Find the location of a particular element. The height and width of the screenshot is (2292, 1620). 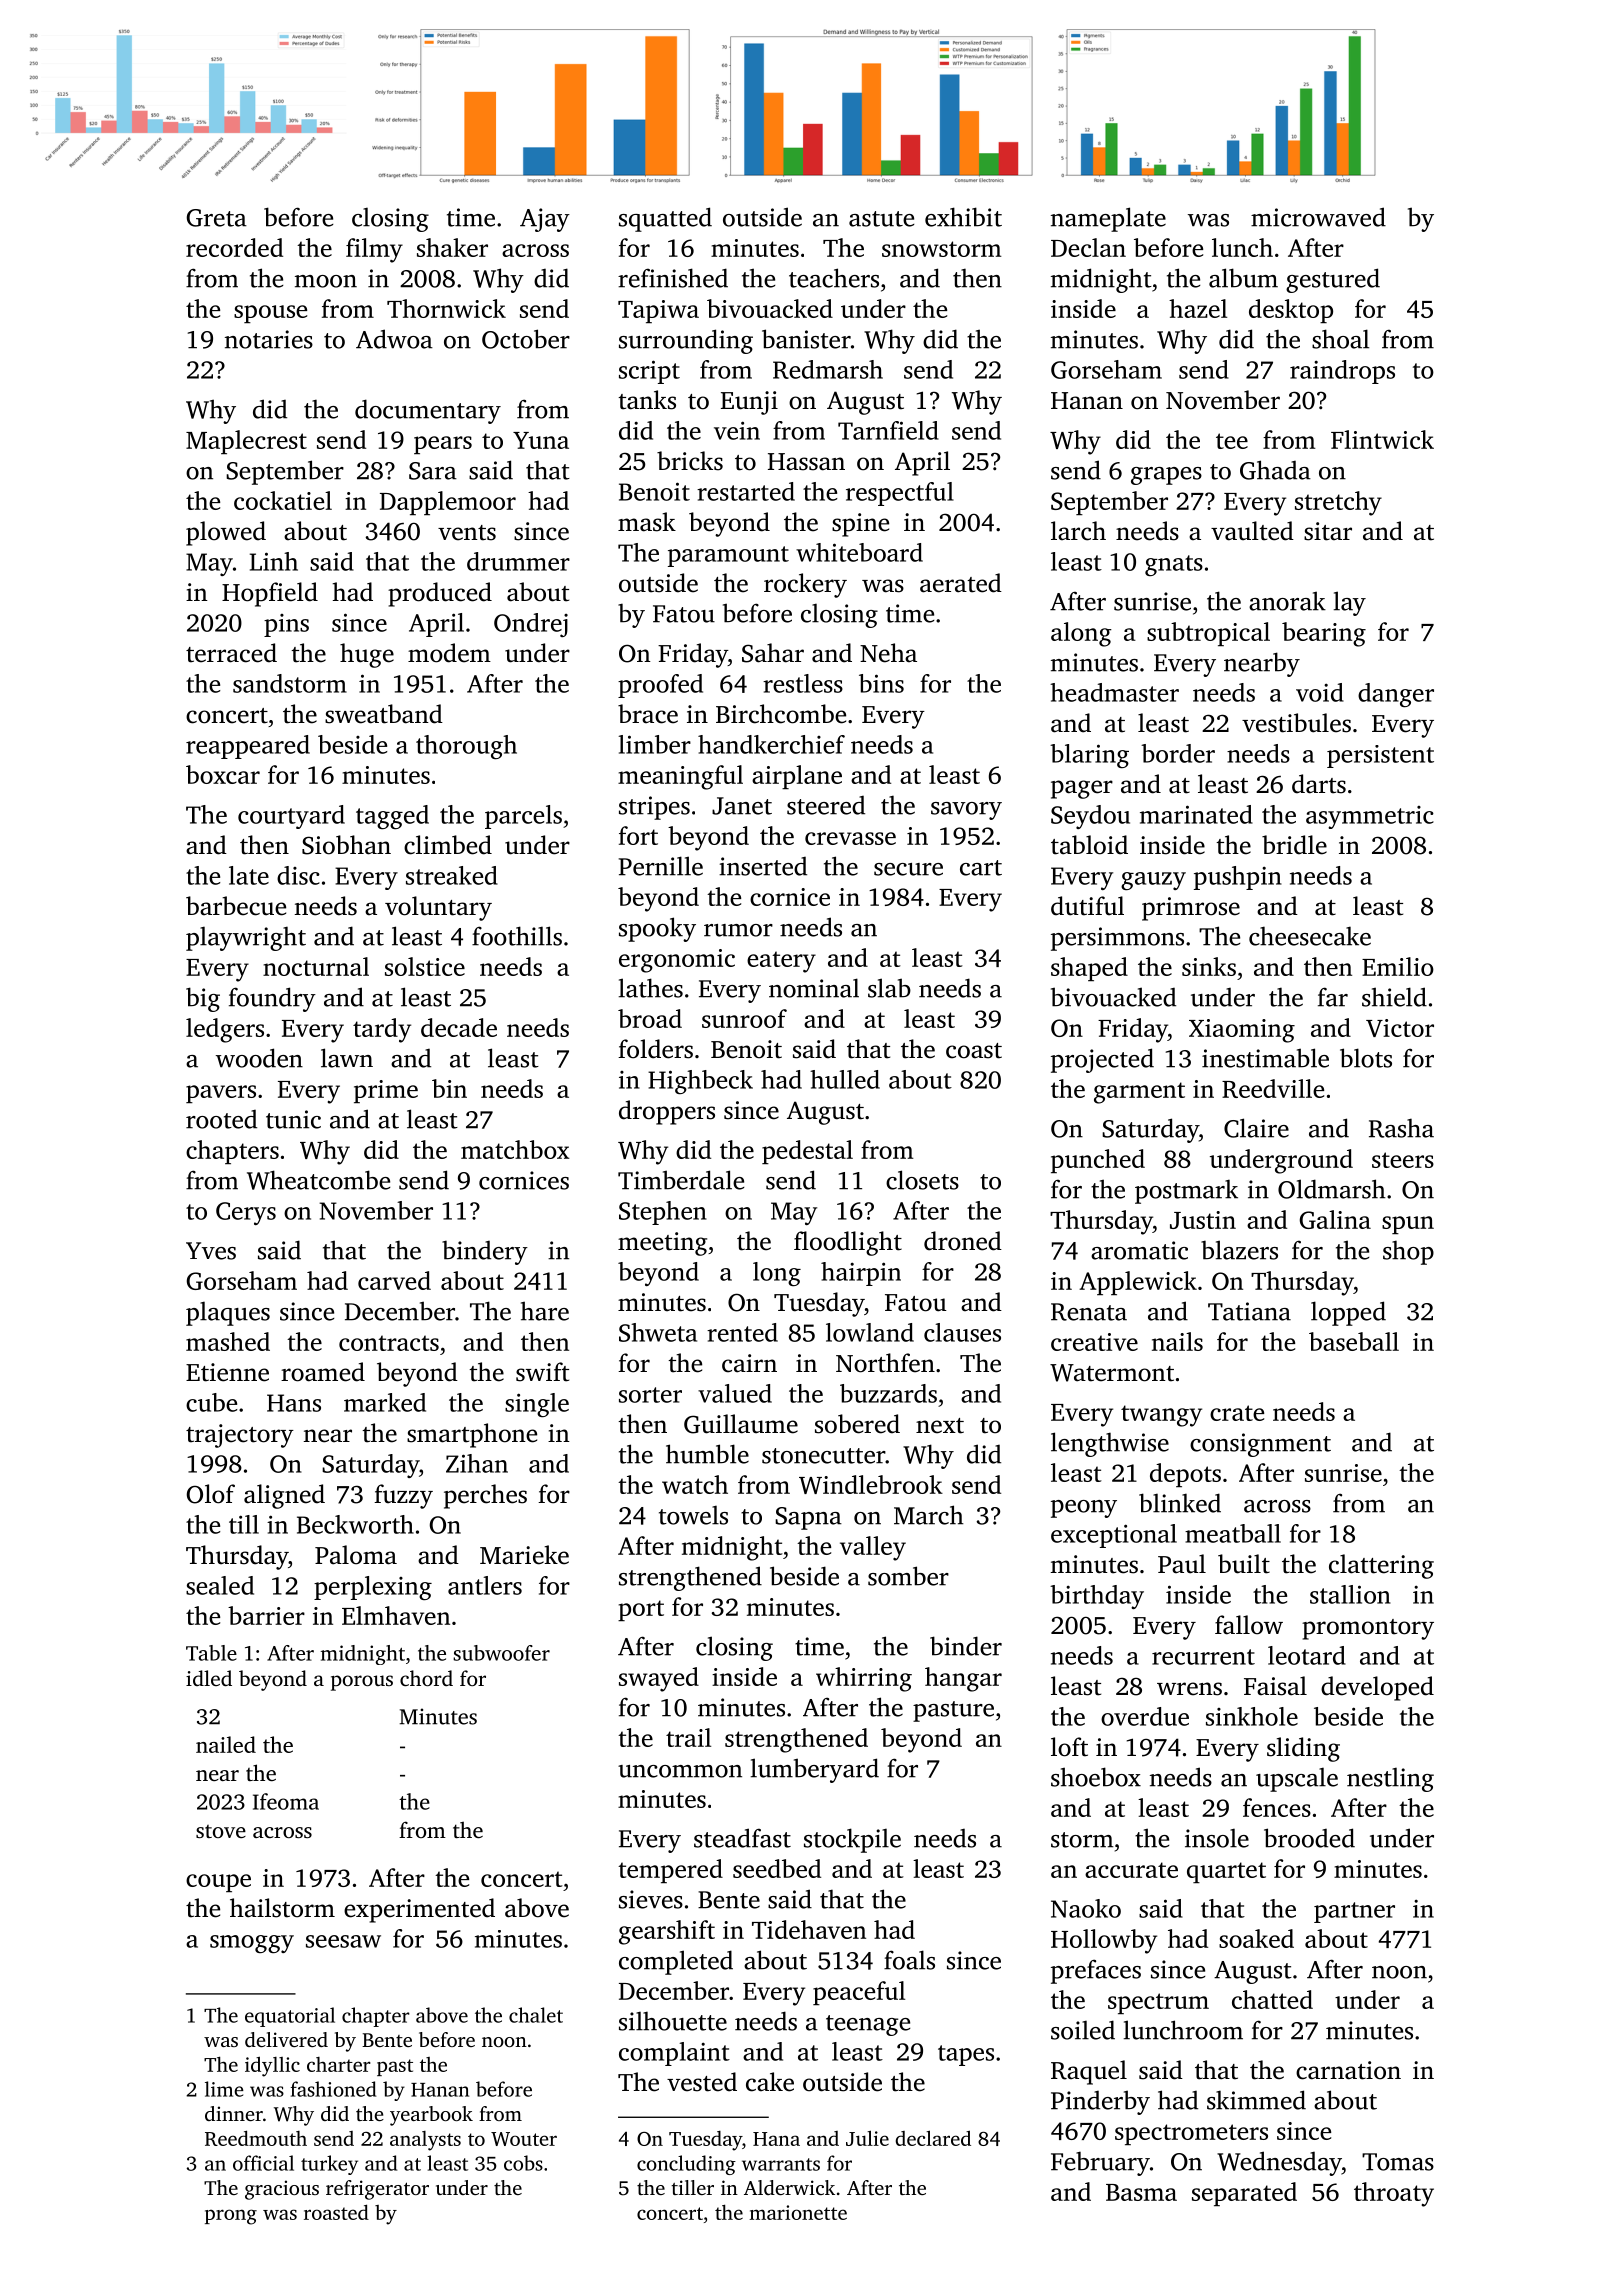

refinished is located at coordinates (673, 278).
